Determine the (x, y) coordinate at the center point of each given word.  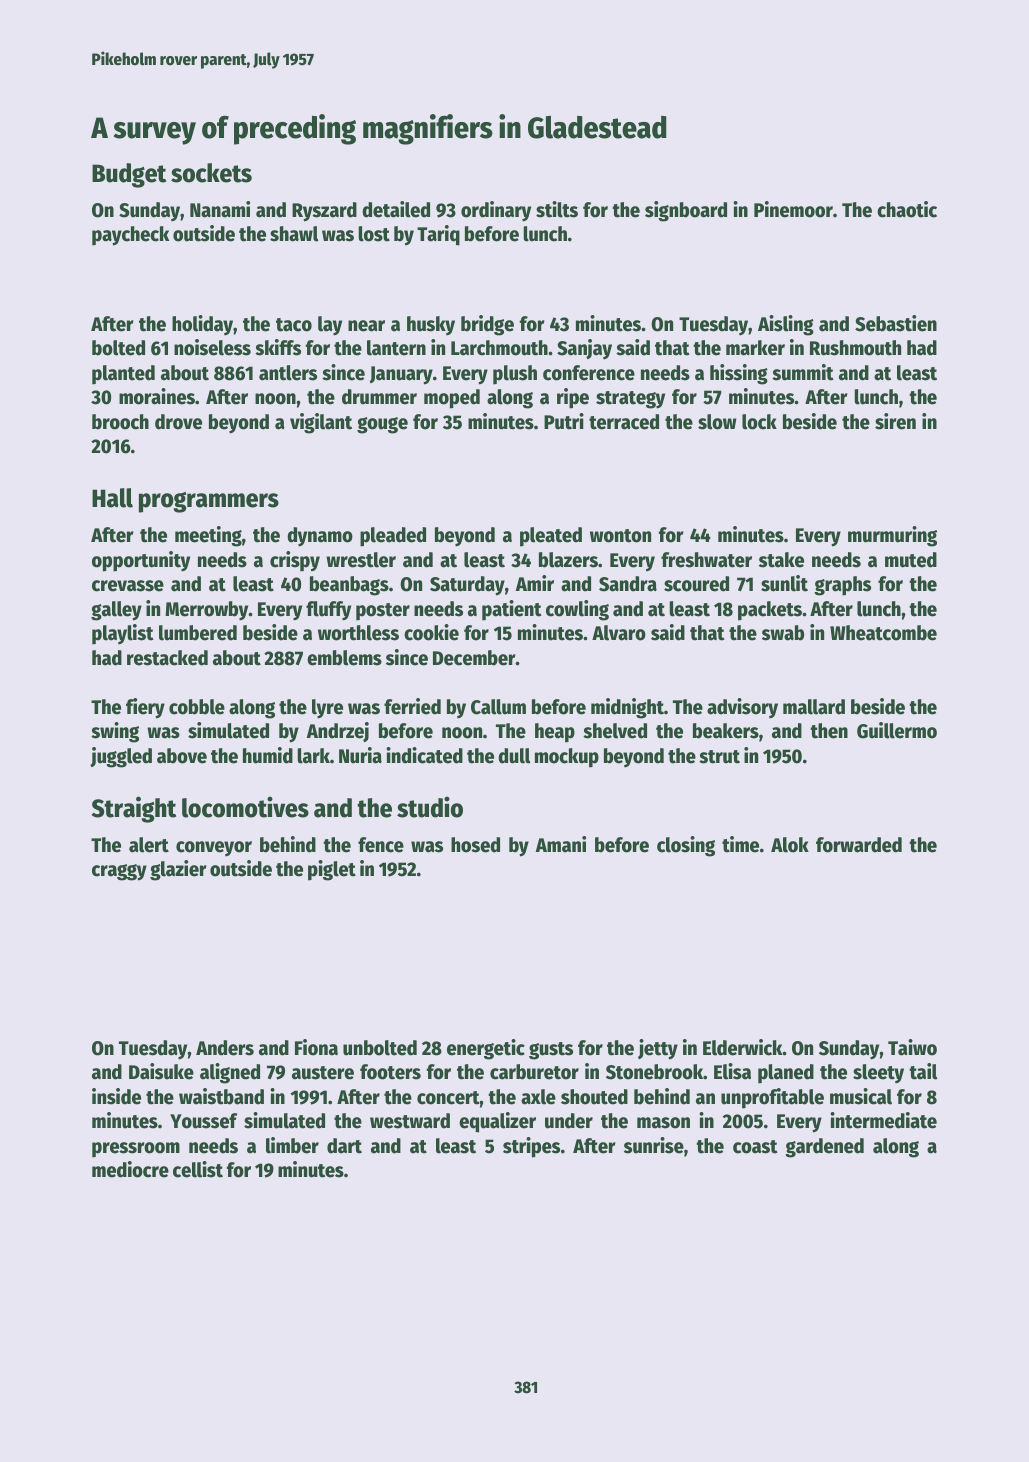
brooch (120, 422)
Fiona (316, 1047)
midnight (627, 708)
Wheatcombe (883, 633)
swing (115, 732)
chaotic (907, 209)
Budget (129, 175)
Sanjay (584, 349)
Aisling (786, 325)
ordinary (496, 211)
